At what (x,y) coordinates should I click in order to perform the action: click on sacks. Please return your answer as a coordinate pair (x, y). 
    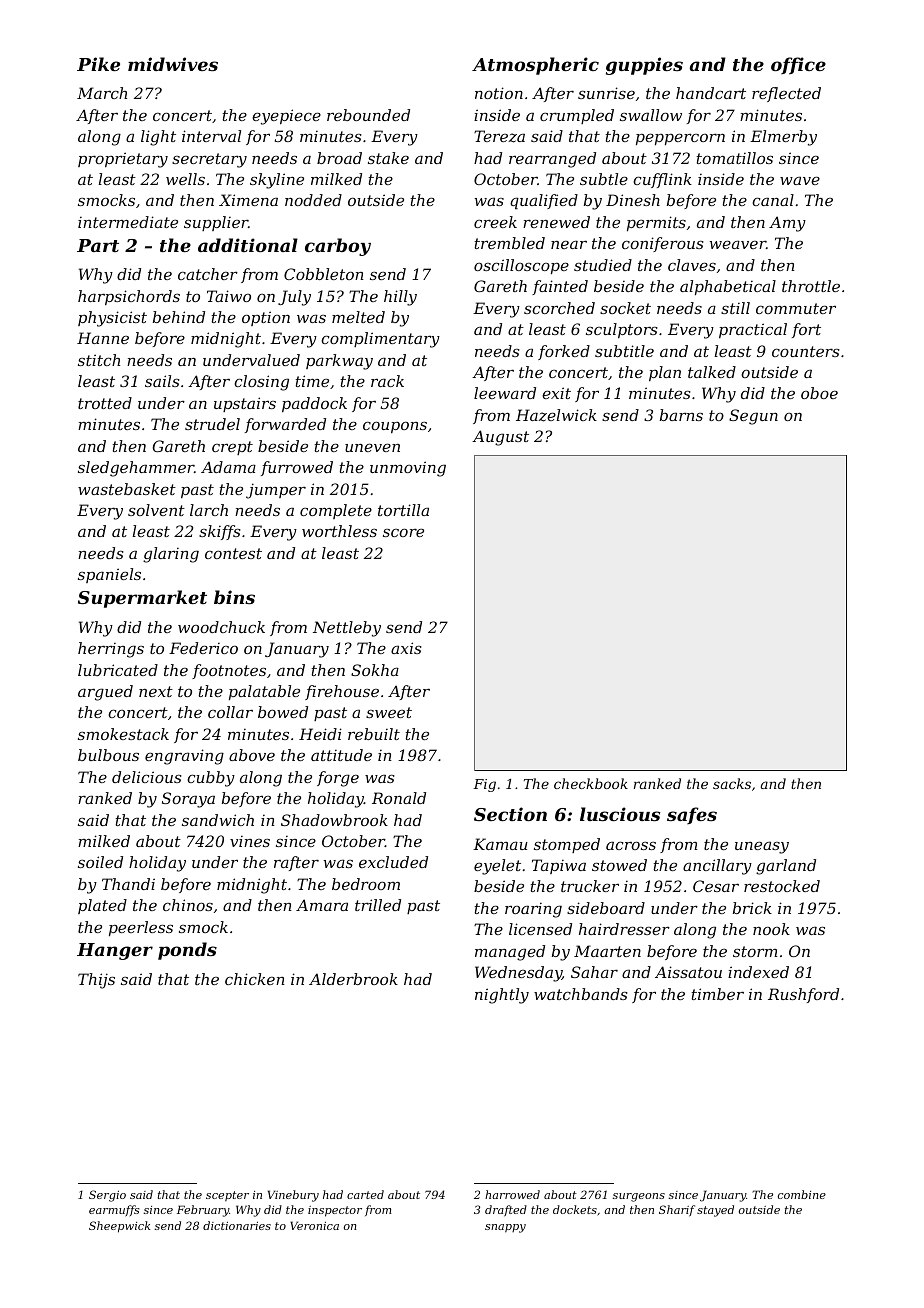
    Looking at the image, I should click on (732, 783).
